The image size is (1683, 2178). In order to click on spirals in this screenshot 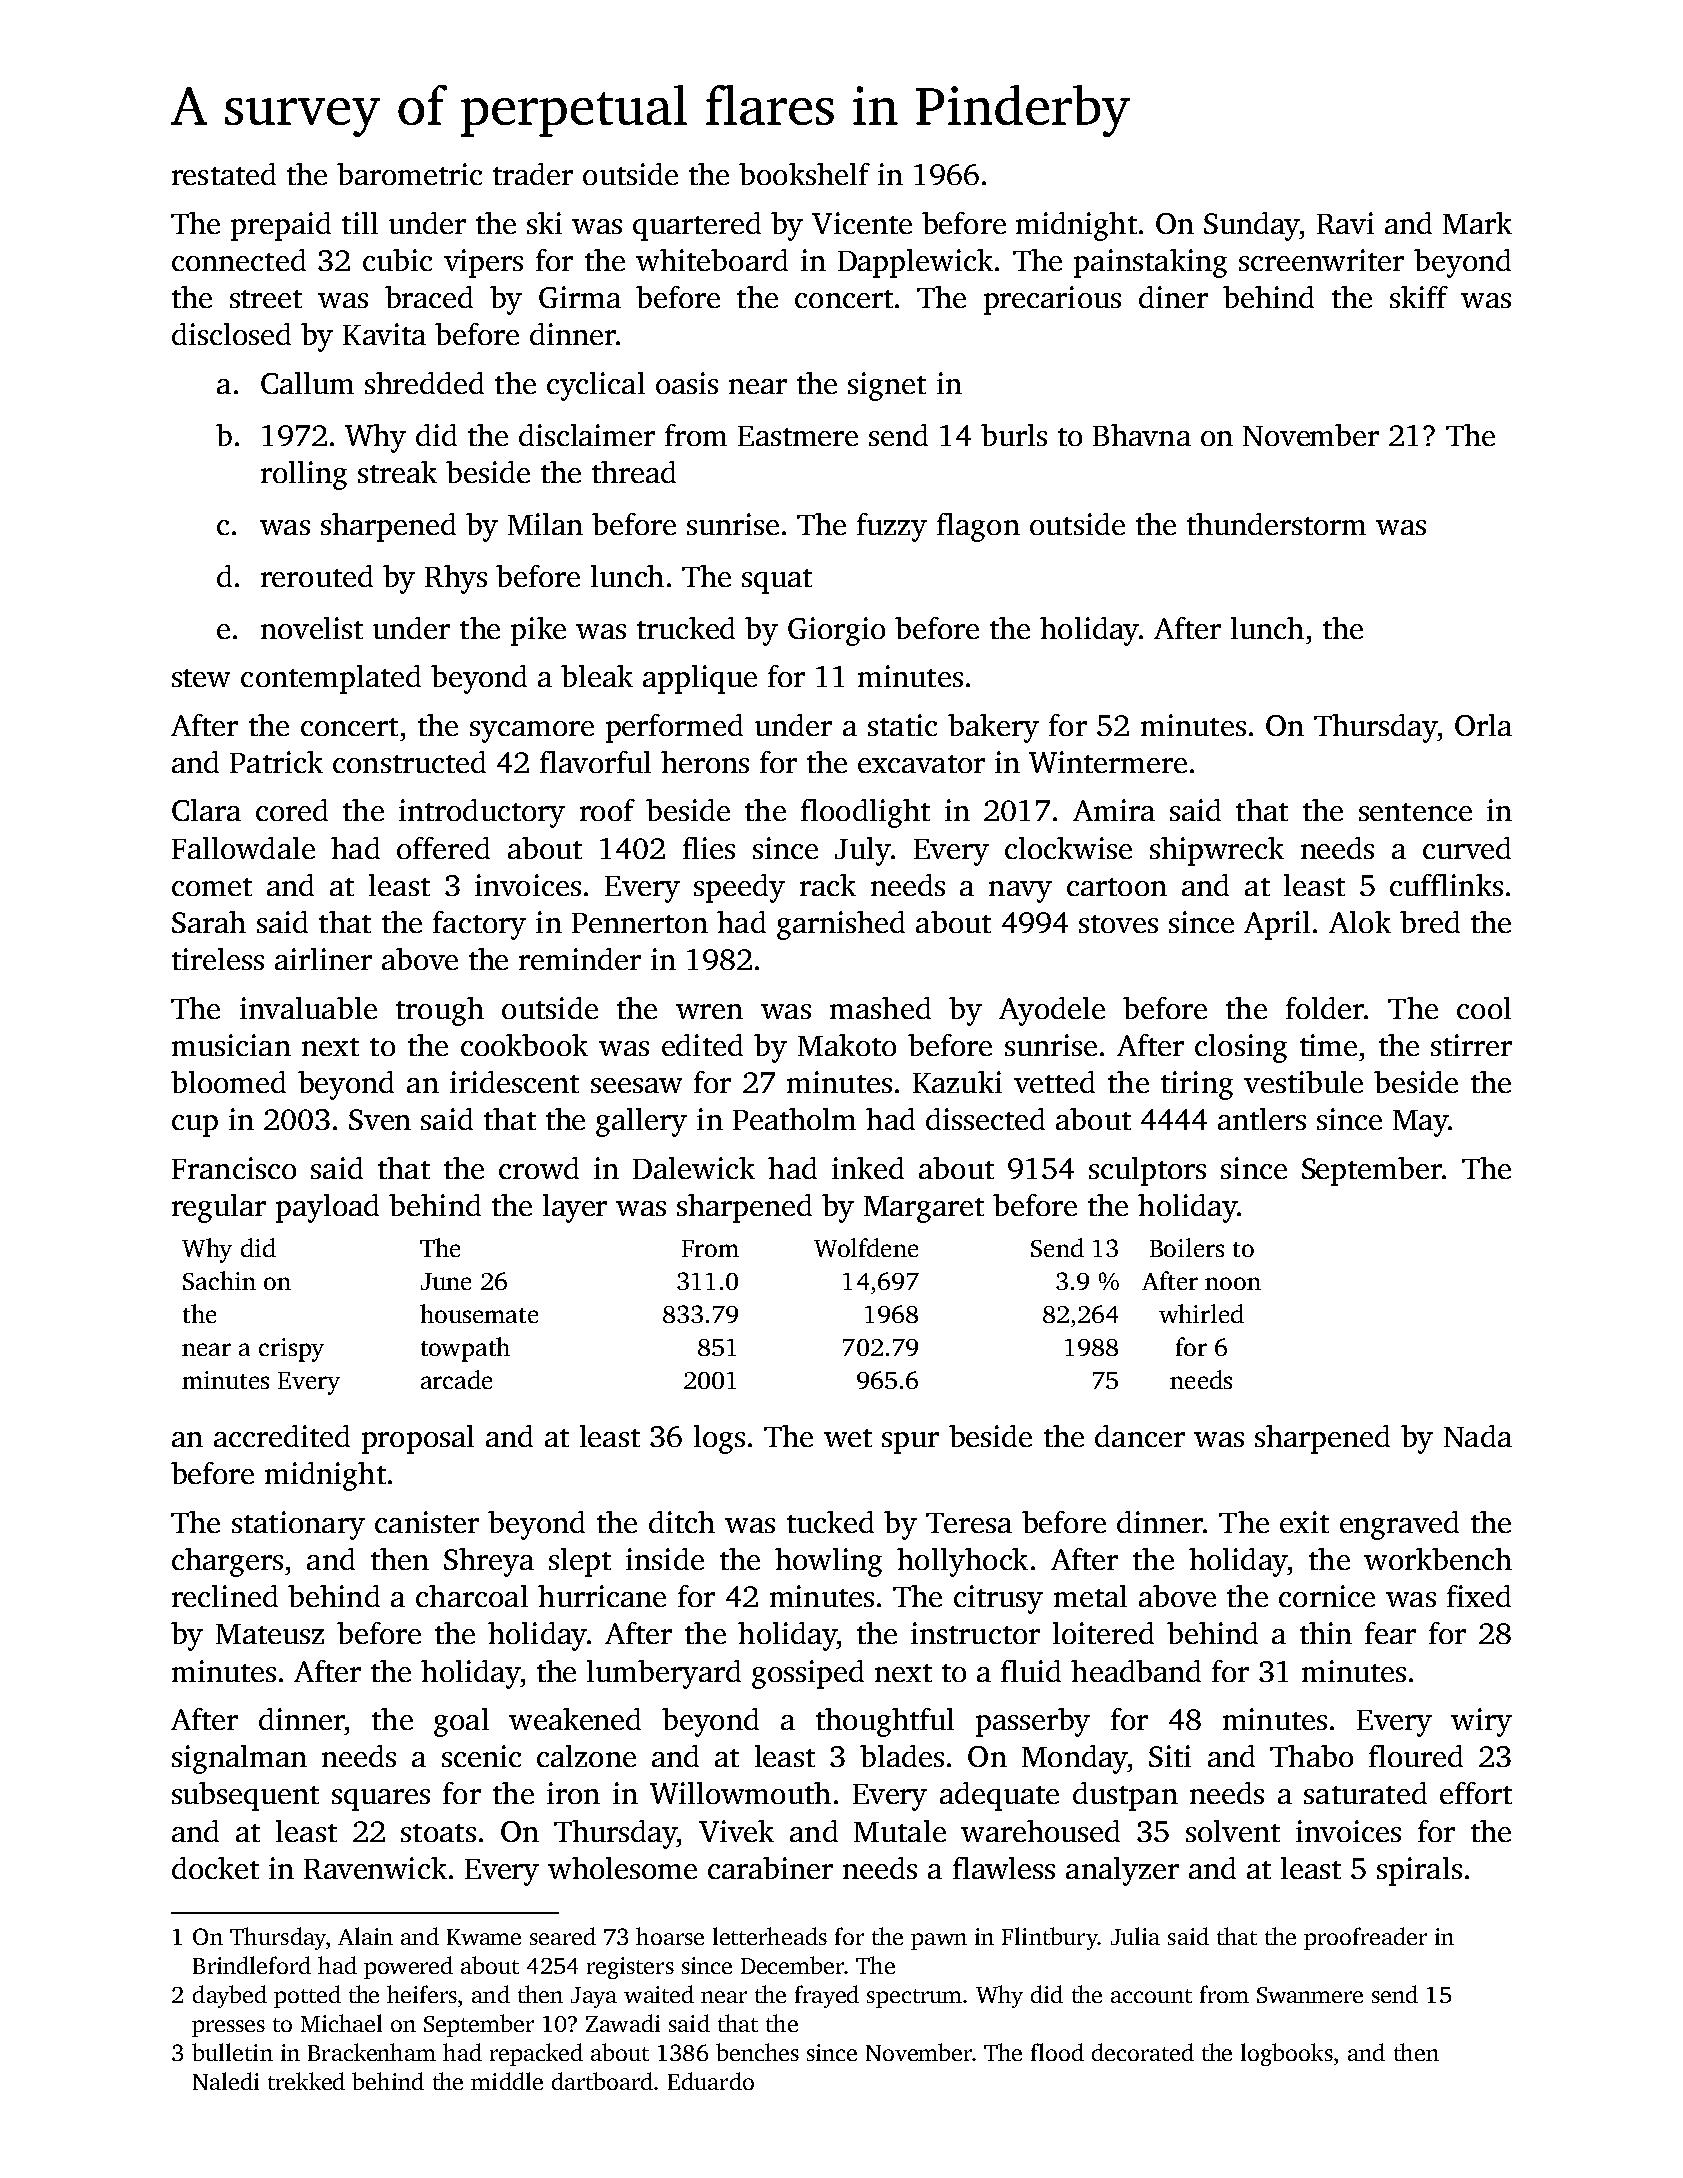, I will do `click(1419, 1871)`.
